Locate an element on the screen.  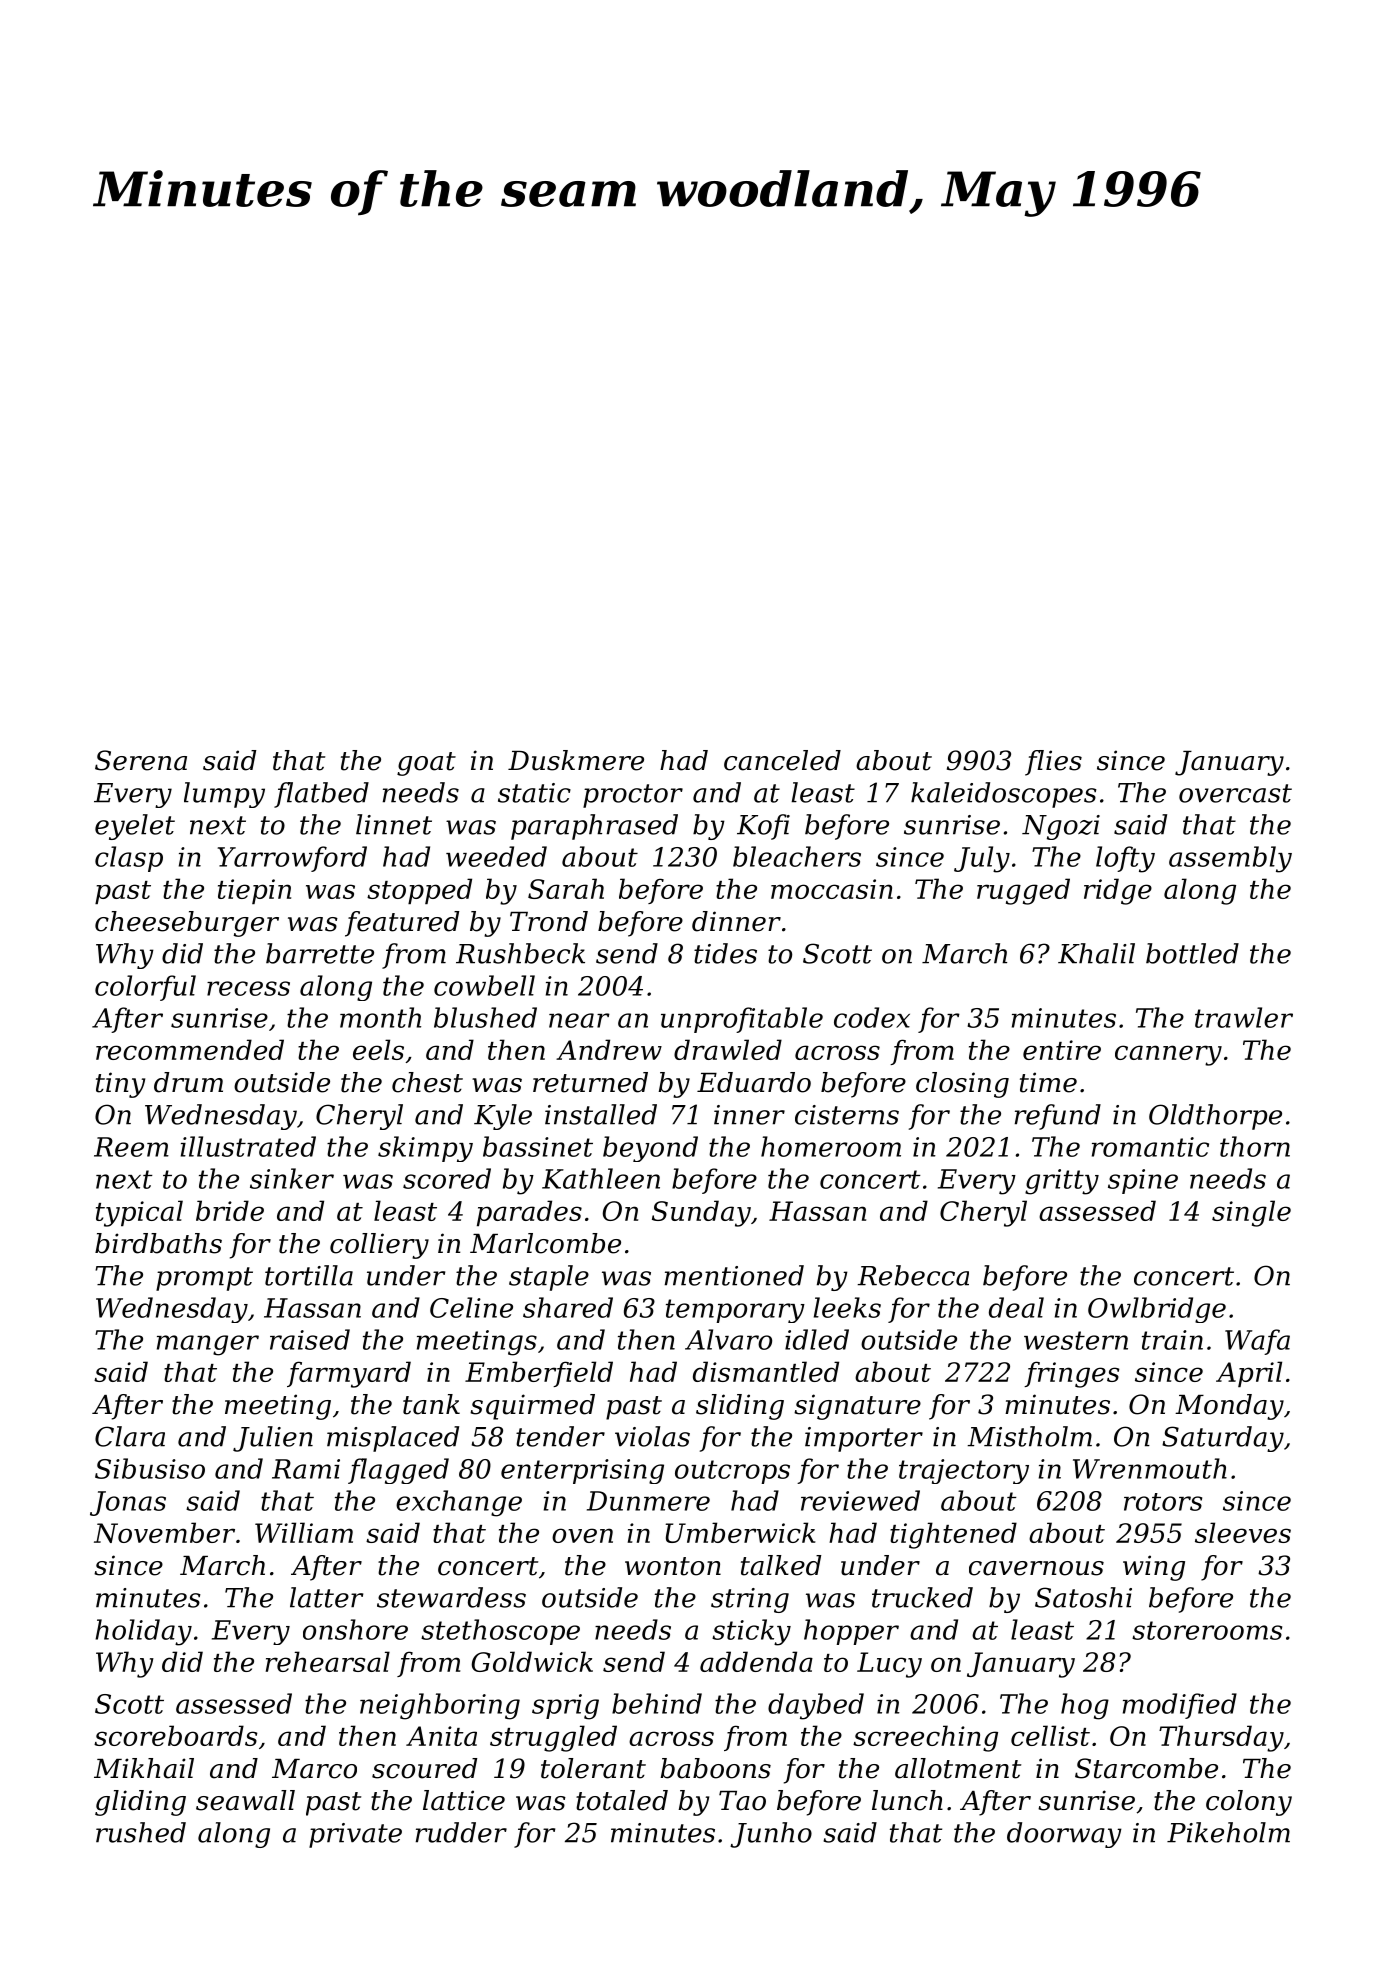
Marlcombe is located at coordinates (545, 1243).
